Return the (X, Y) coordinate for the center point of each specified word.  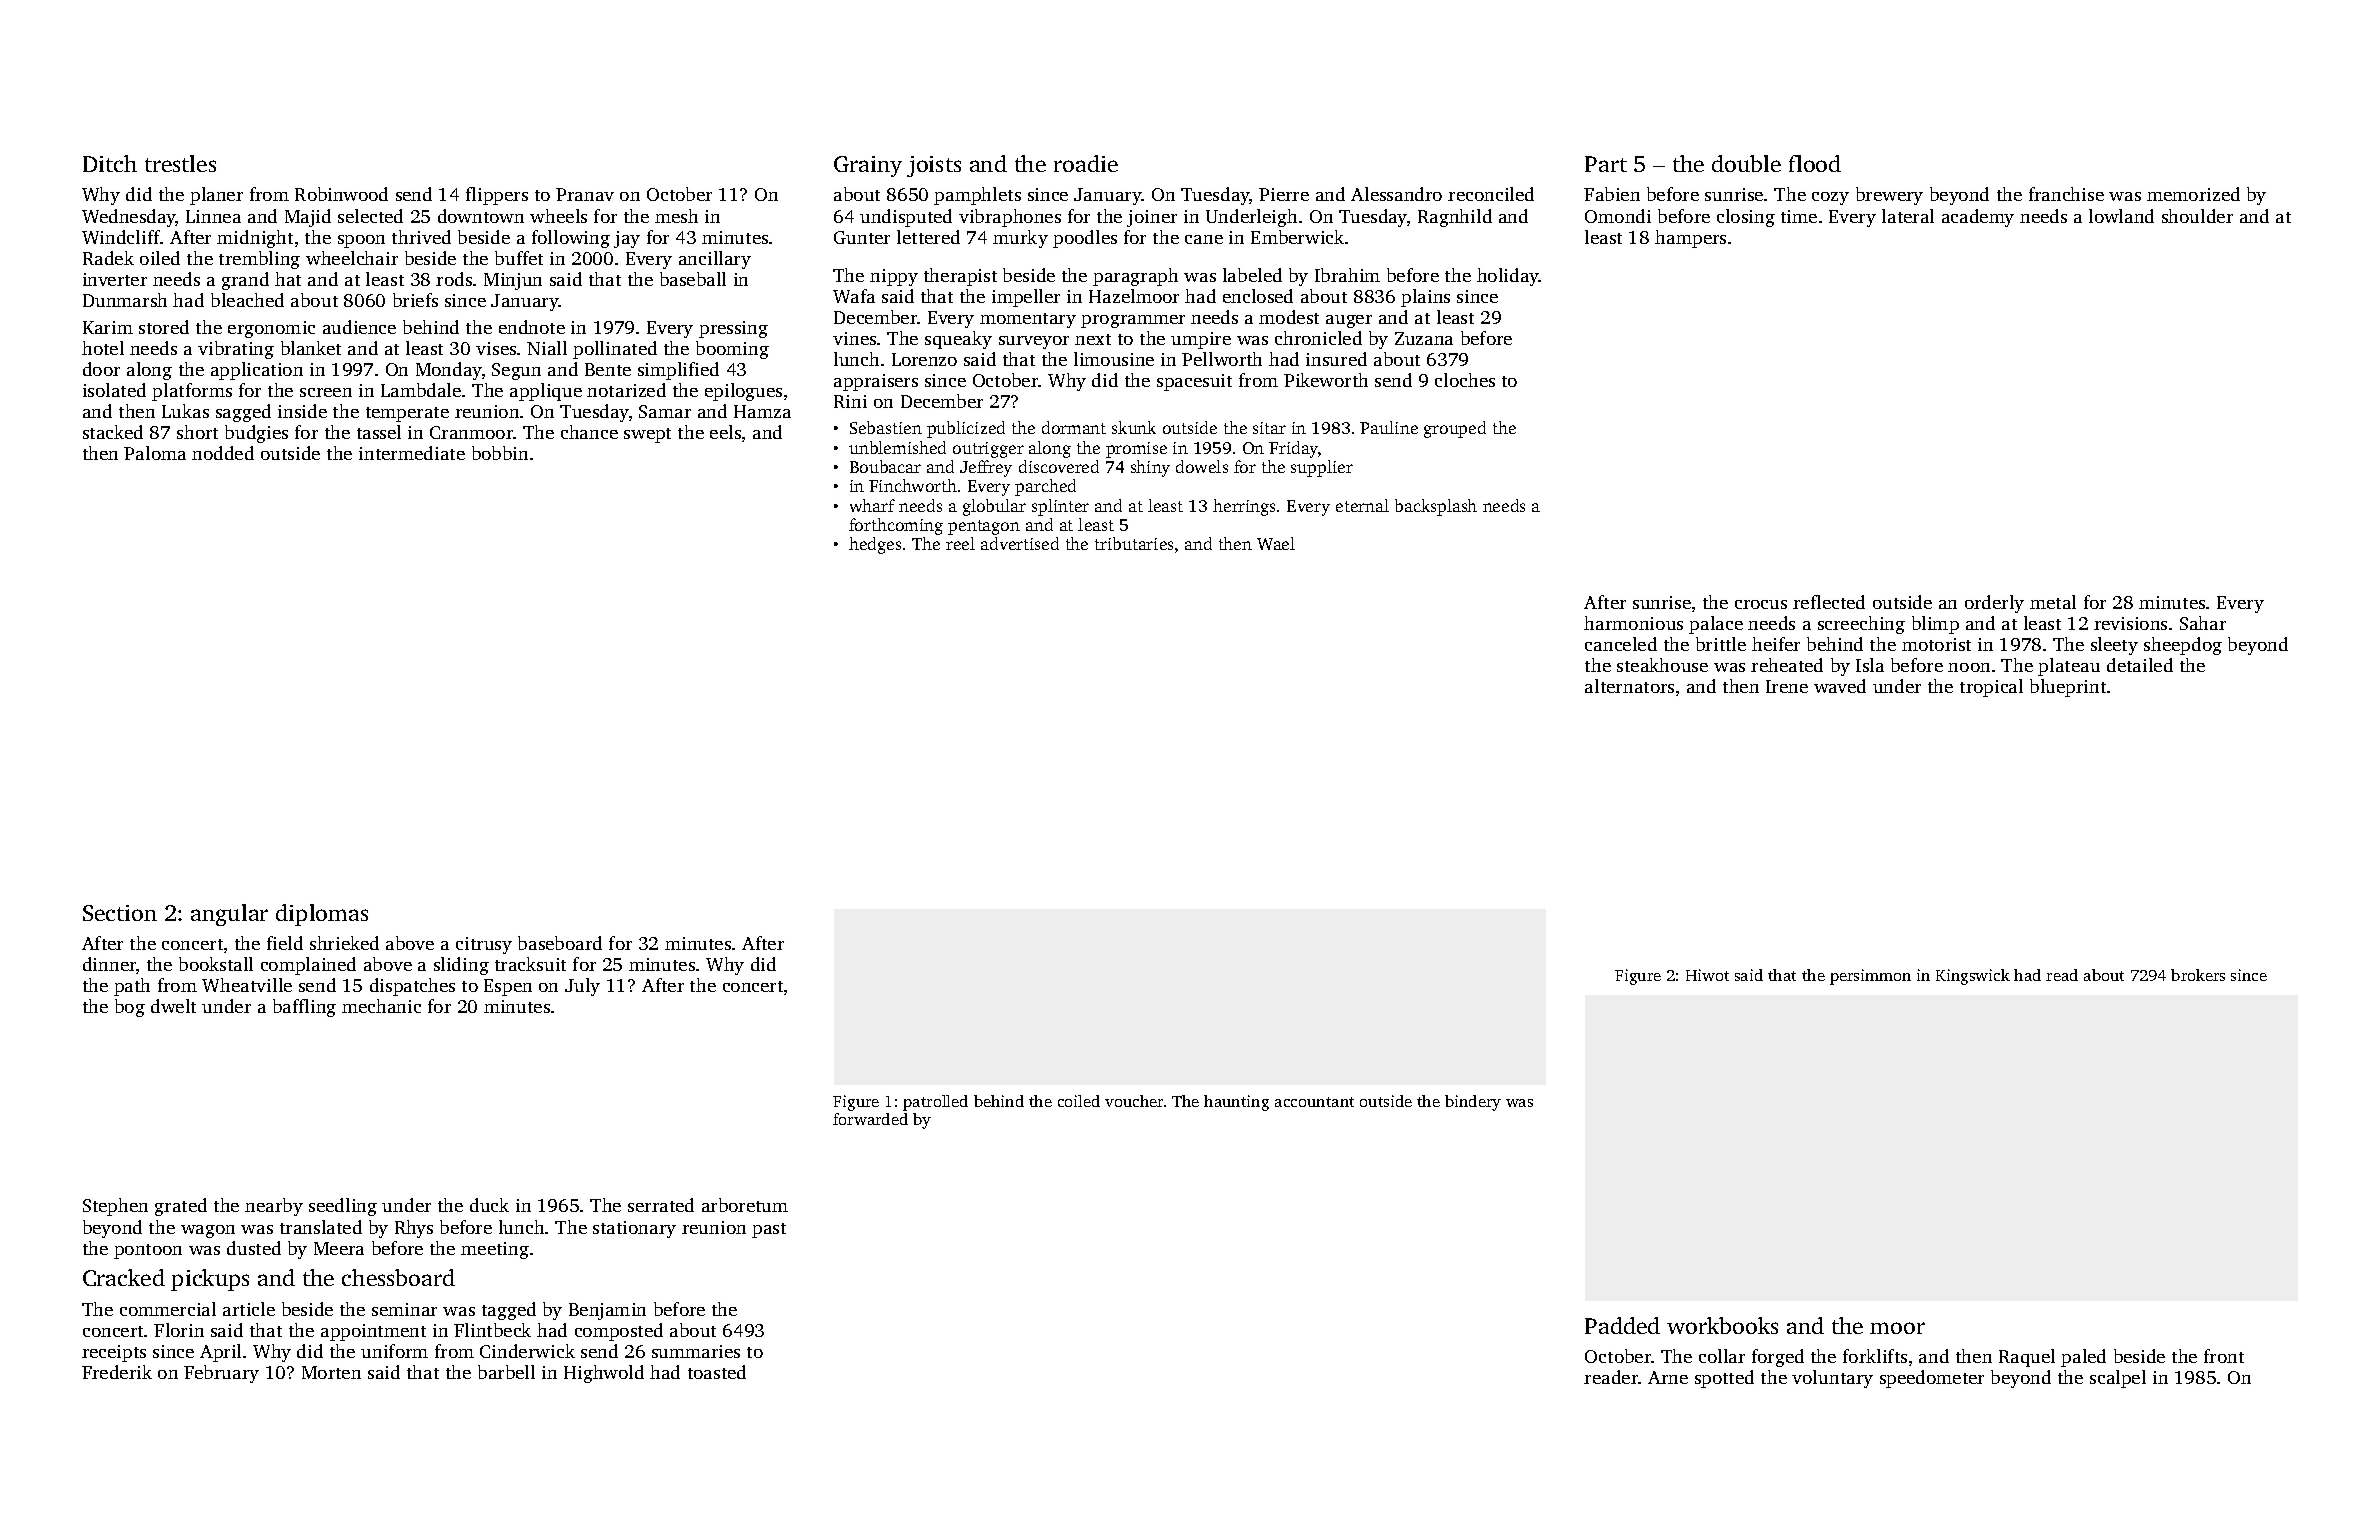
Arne (1668, 1377)
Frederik (117, 1372)
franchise (2066, 194)
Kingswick (1973, 977)
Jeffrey (986, 468)
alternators (1629, 686)
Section (120, 913)
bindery (1473, 1103)
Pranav (585, 194)
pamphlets (977, 196)
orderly (1994, 604)
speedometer (1932, 1379)
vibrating (236, 350)
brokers (2198, 975)
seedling (343, 1207)
